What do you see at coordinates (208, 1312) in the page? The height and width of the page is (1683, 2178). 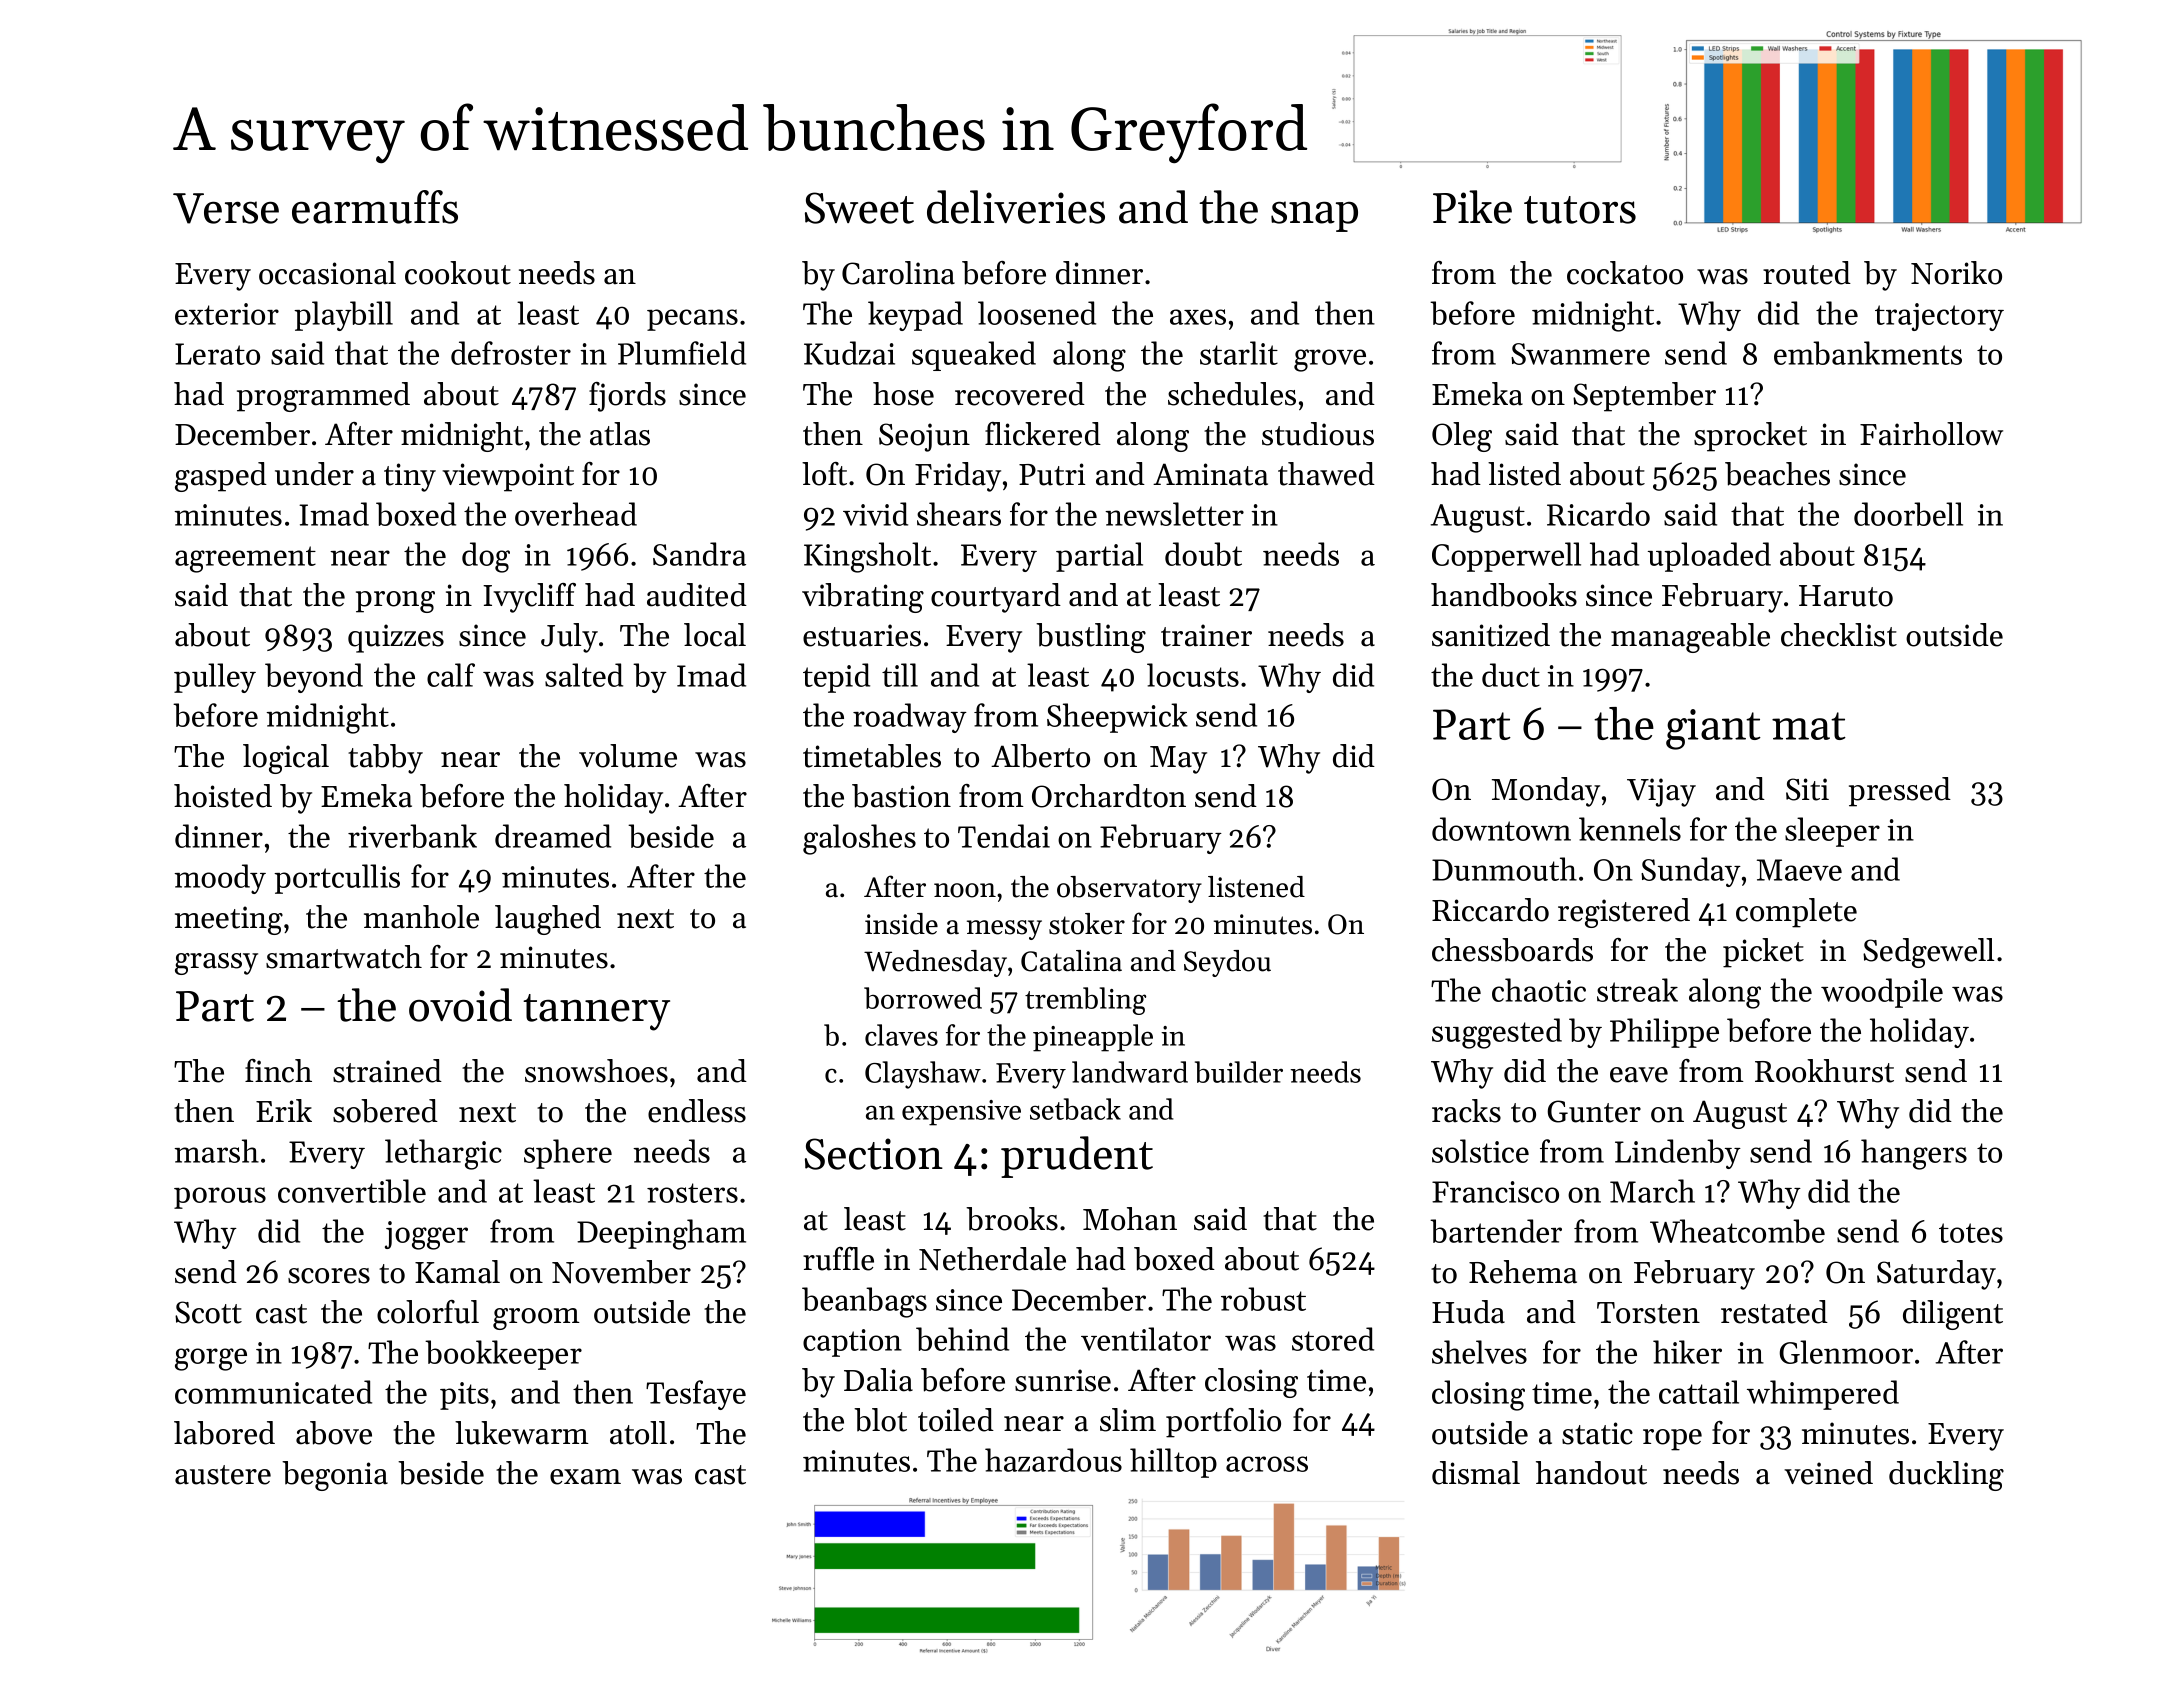 I see `Scott` at bounding box center [208, 1312].
